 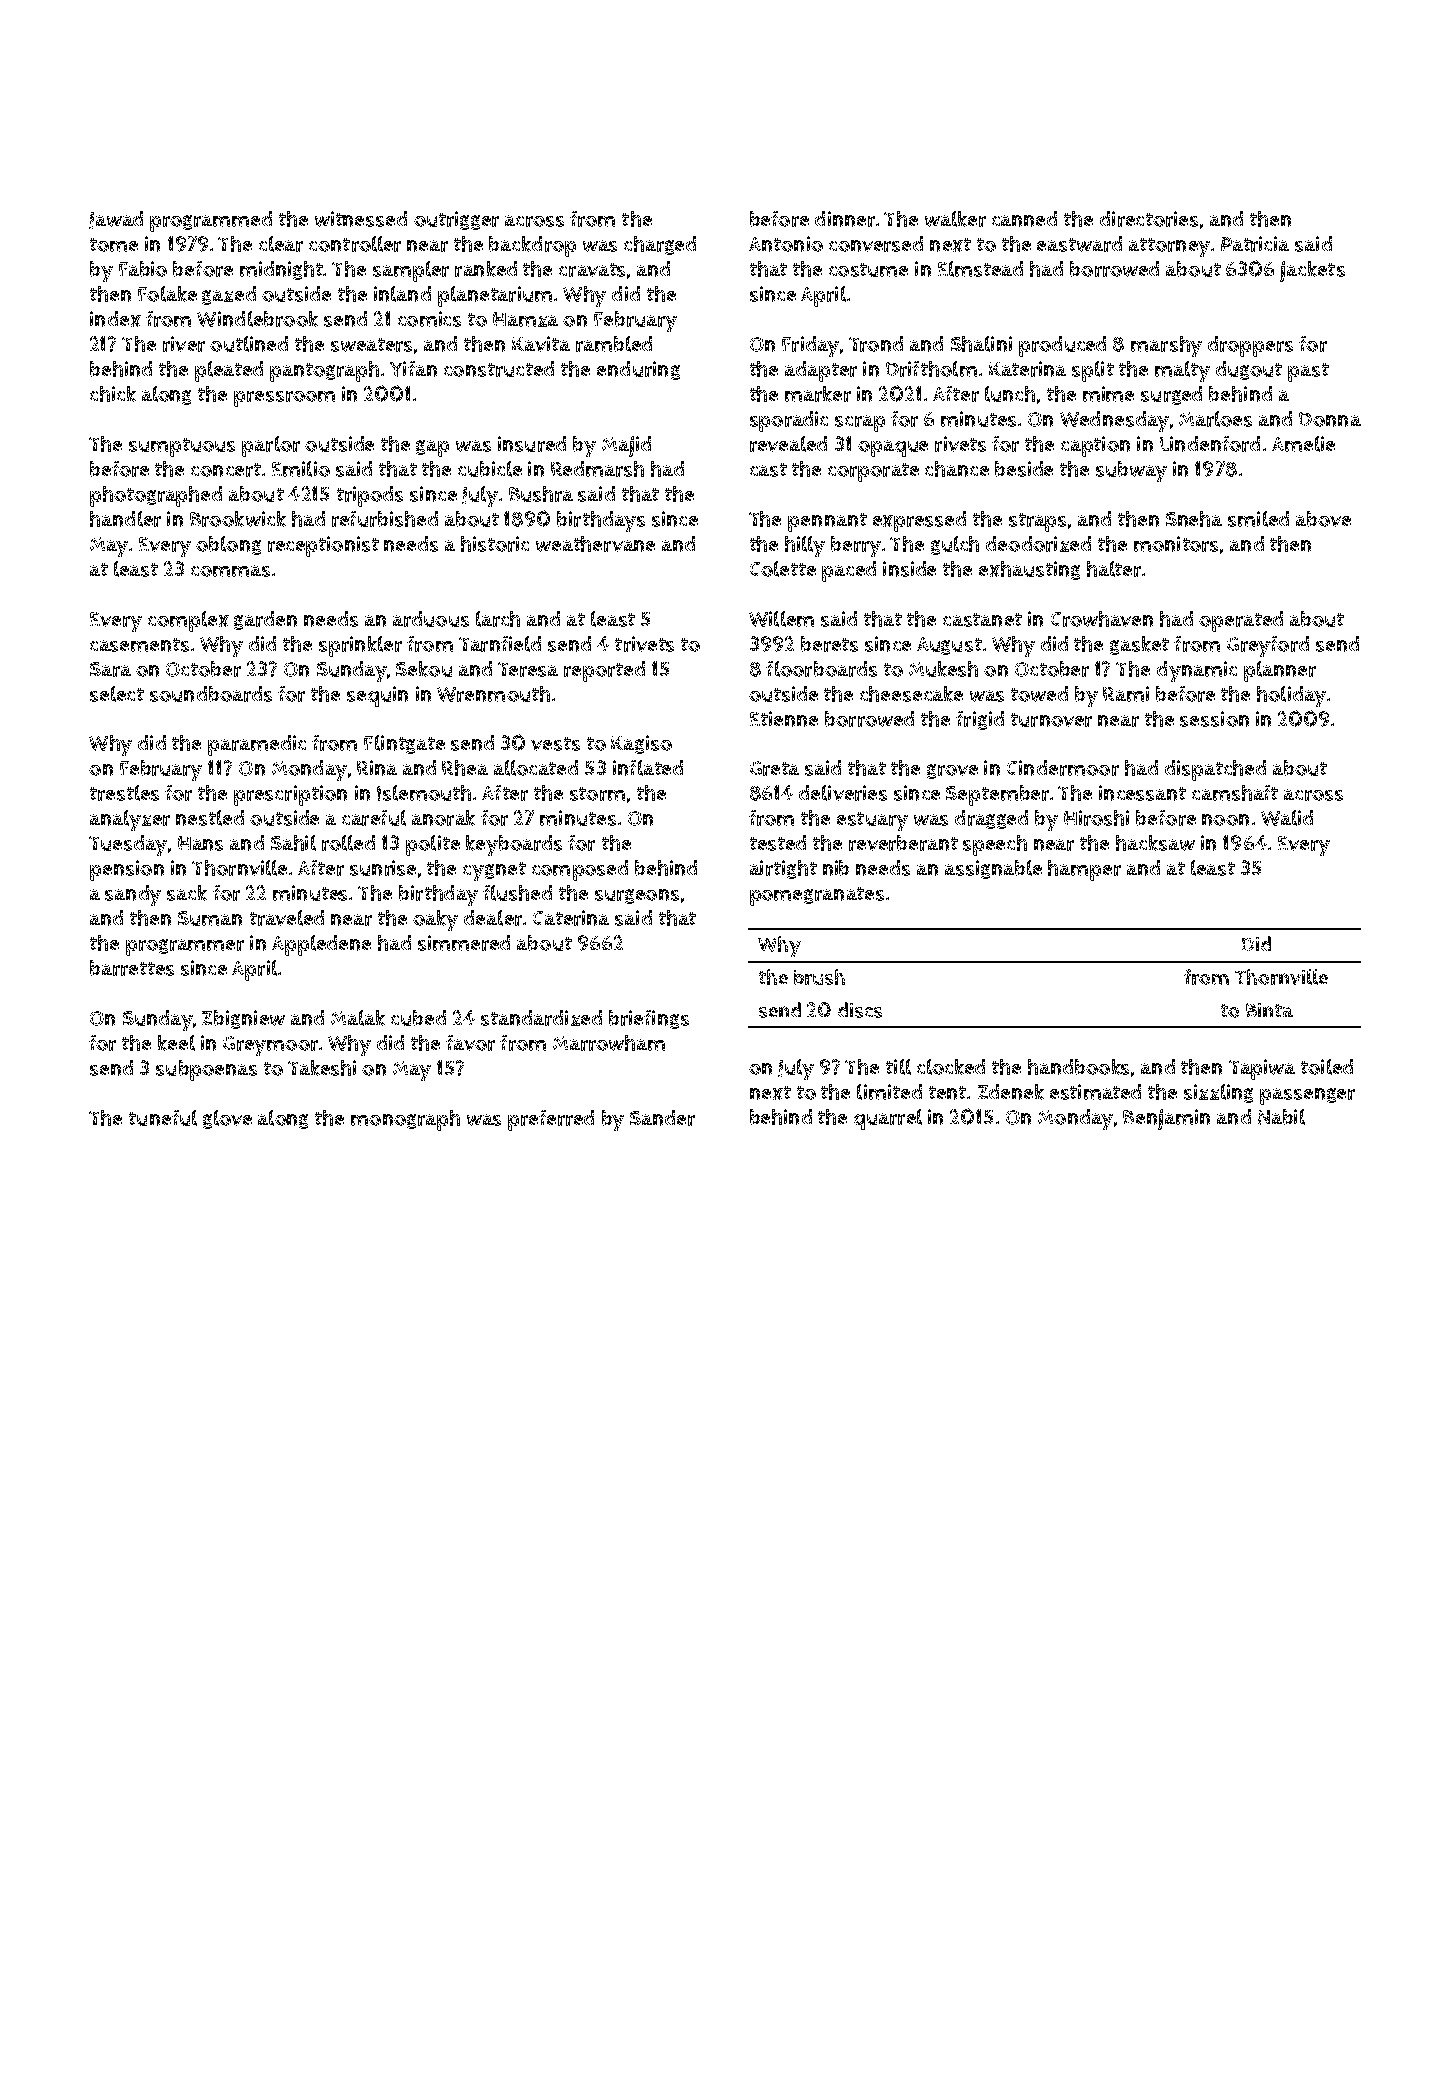 What do you see at coordinates (227, 1119) in the image?
I see `glove` at bounding box center [227, 1119].
